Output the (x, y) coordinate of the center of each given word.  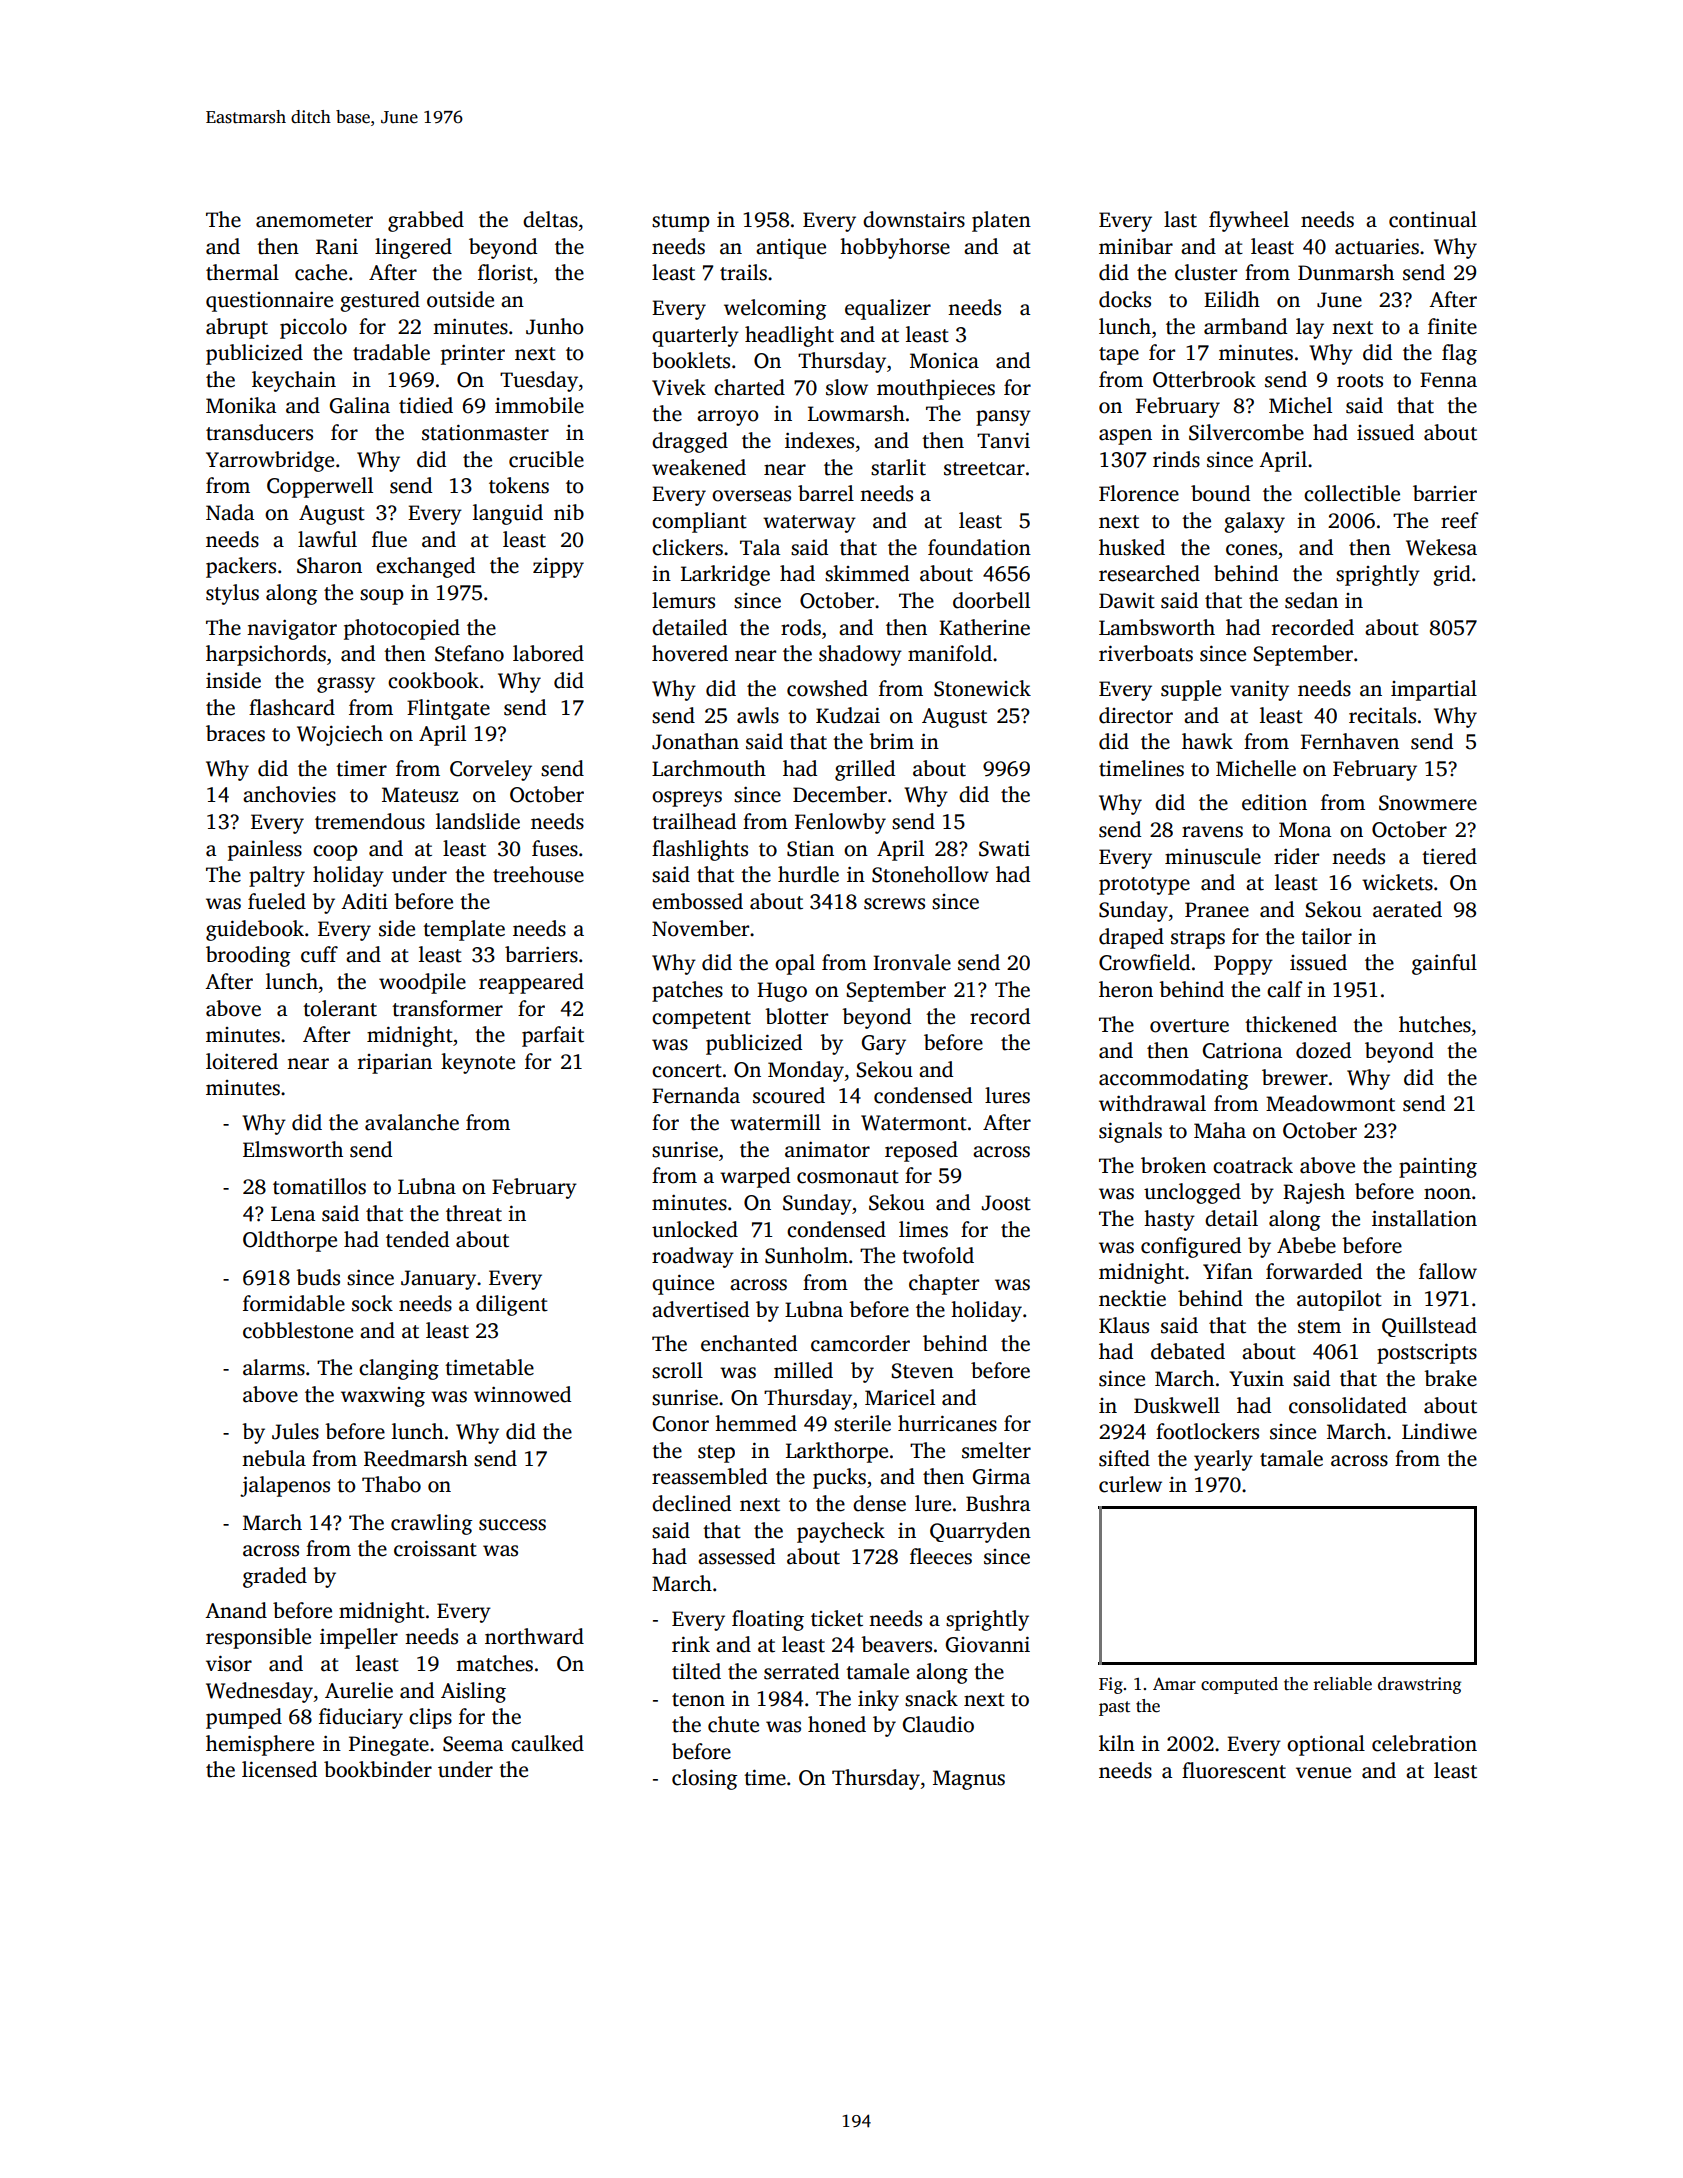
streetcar (984, 469)
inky (878, 1700)
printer (473, 355)
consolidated (1348, 1405)
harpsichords (266, 655)
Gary (884, 1045)
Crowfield (1144, 962)
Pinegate (389, 1746)
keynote (478, 1063)
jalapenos (285, 1486)
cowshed (827, 688)
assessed (736, 1556)
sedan (1311, 600)
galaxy (1254, 522)
